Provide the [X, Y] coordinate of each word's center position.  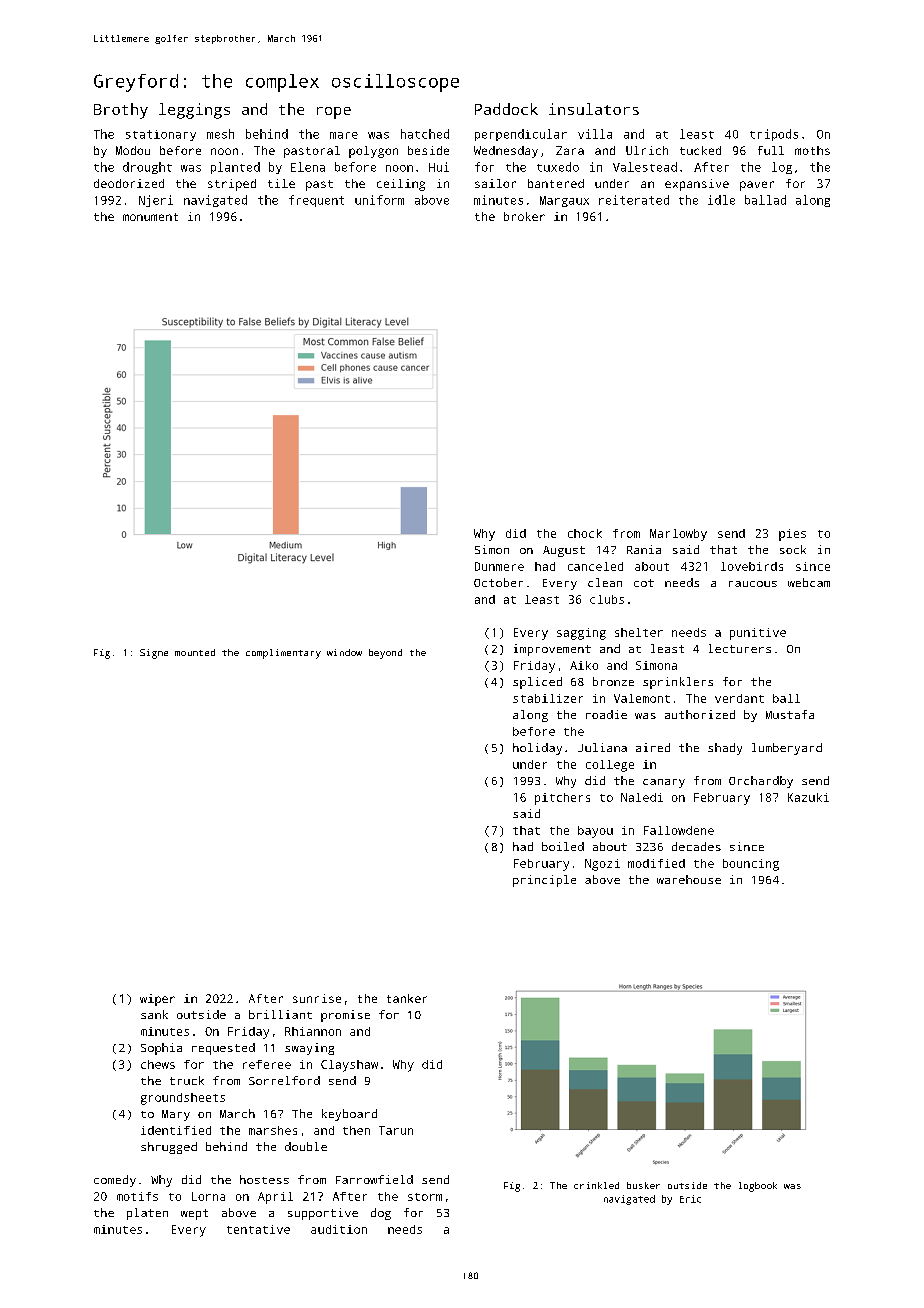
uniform [379, 200]
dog [381, 1214]
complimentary [283, 654]
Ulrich [647, 150]
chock [585, 533]
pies [792, 535]
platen [147, 1214]
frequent [316, 201]
